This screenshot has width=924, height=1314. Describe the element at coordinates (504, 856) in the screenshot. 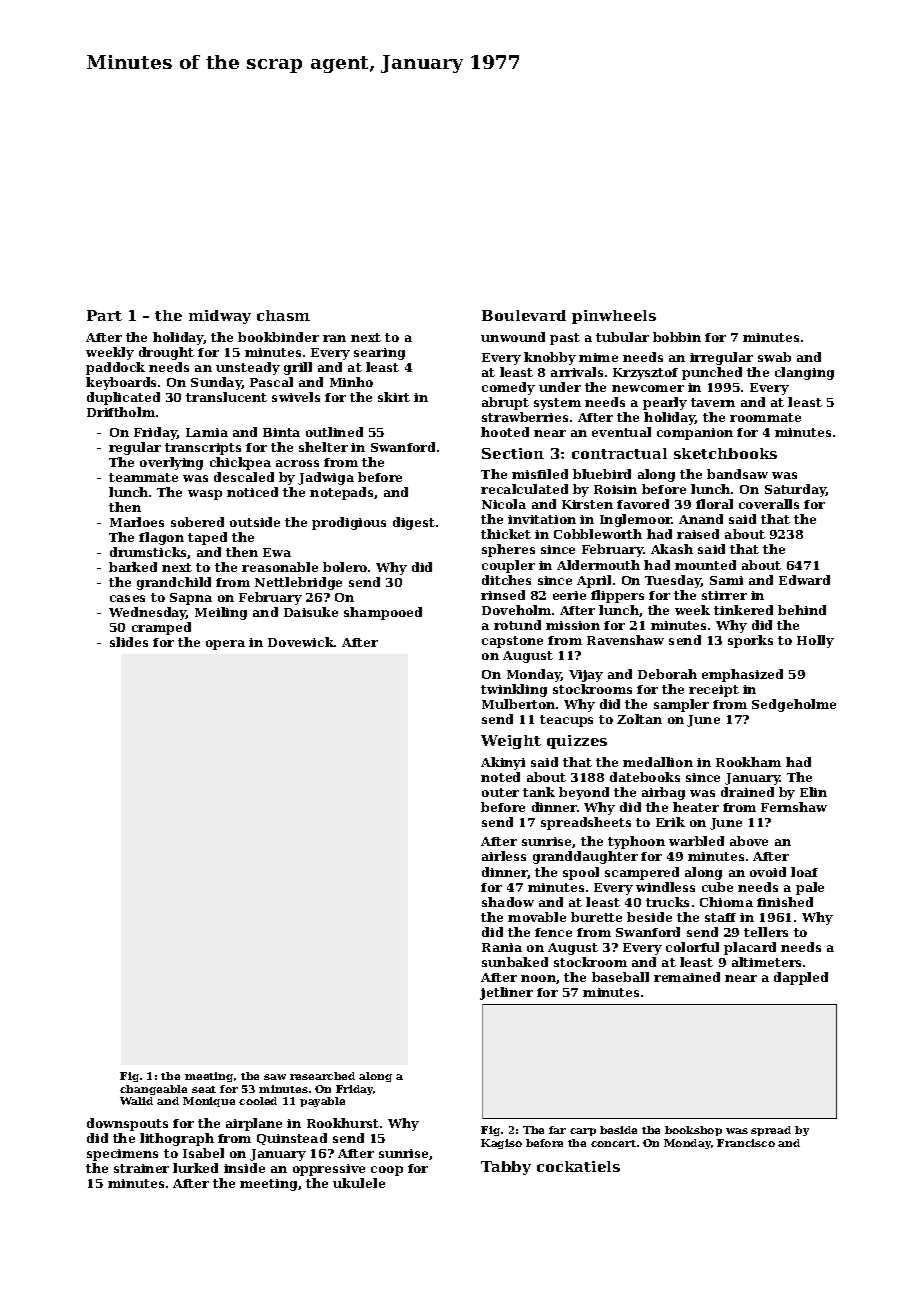

I see `airless` at that location.
